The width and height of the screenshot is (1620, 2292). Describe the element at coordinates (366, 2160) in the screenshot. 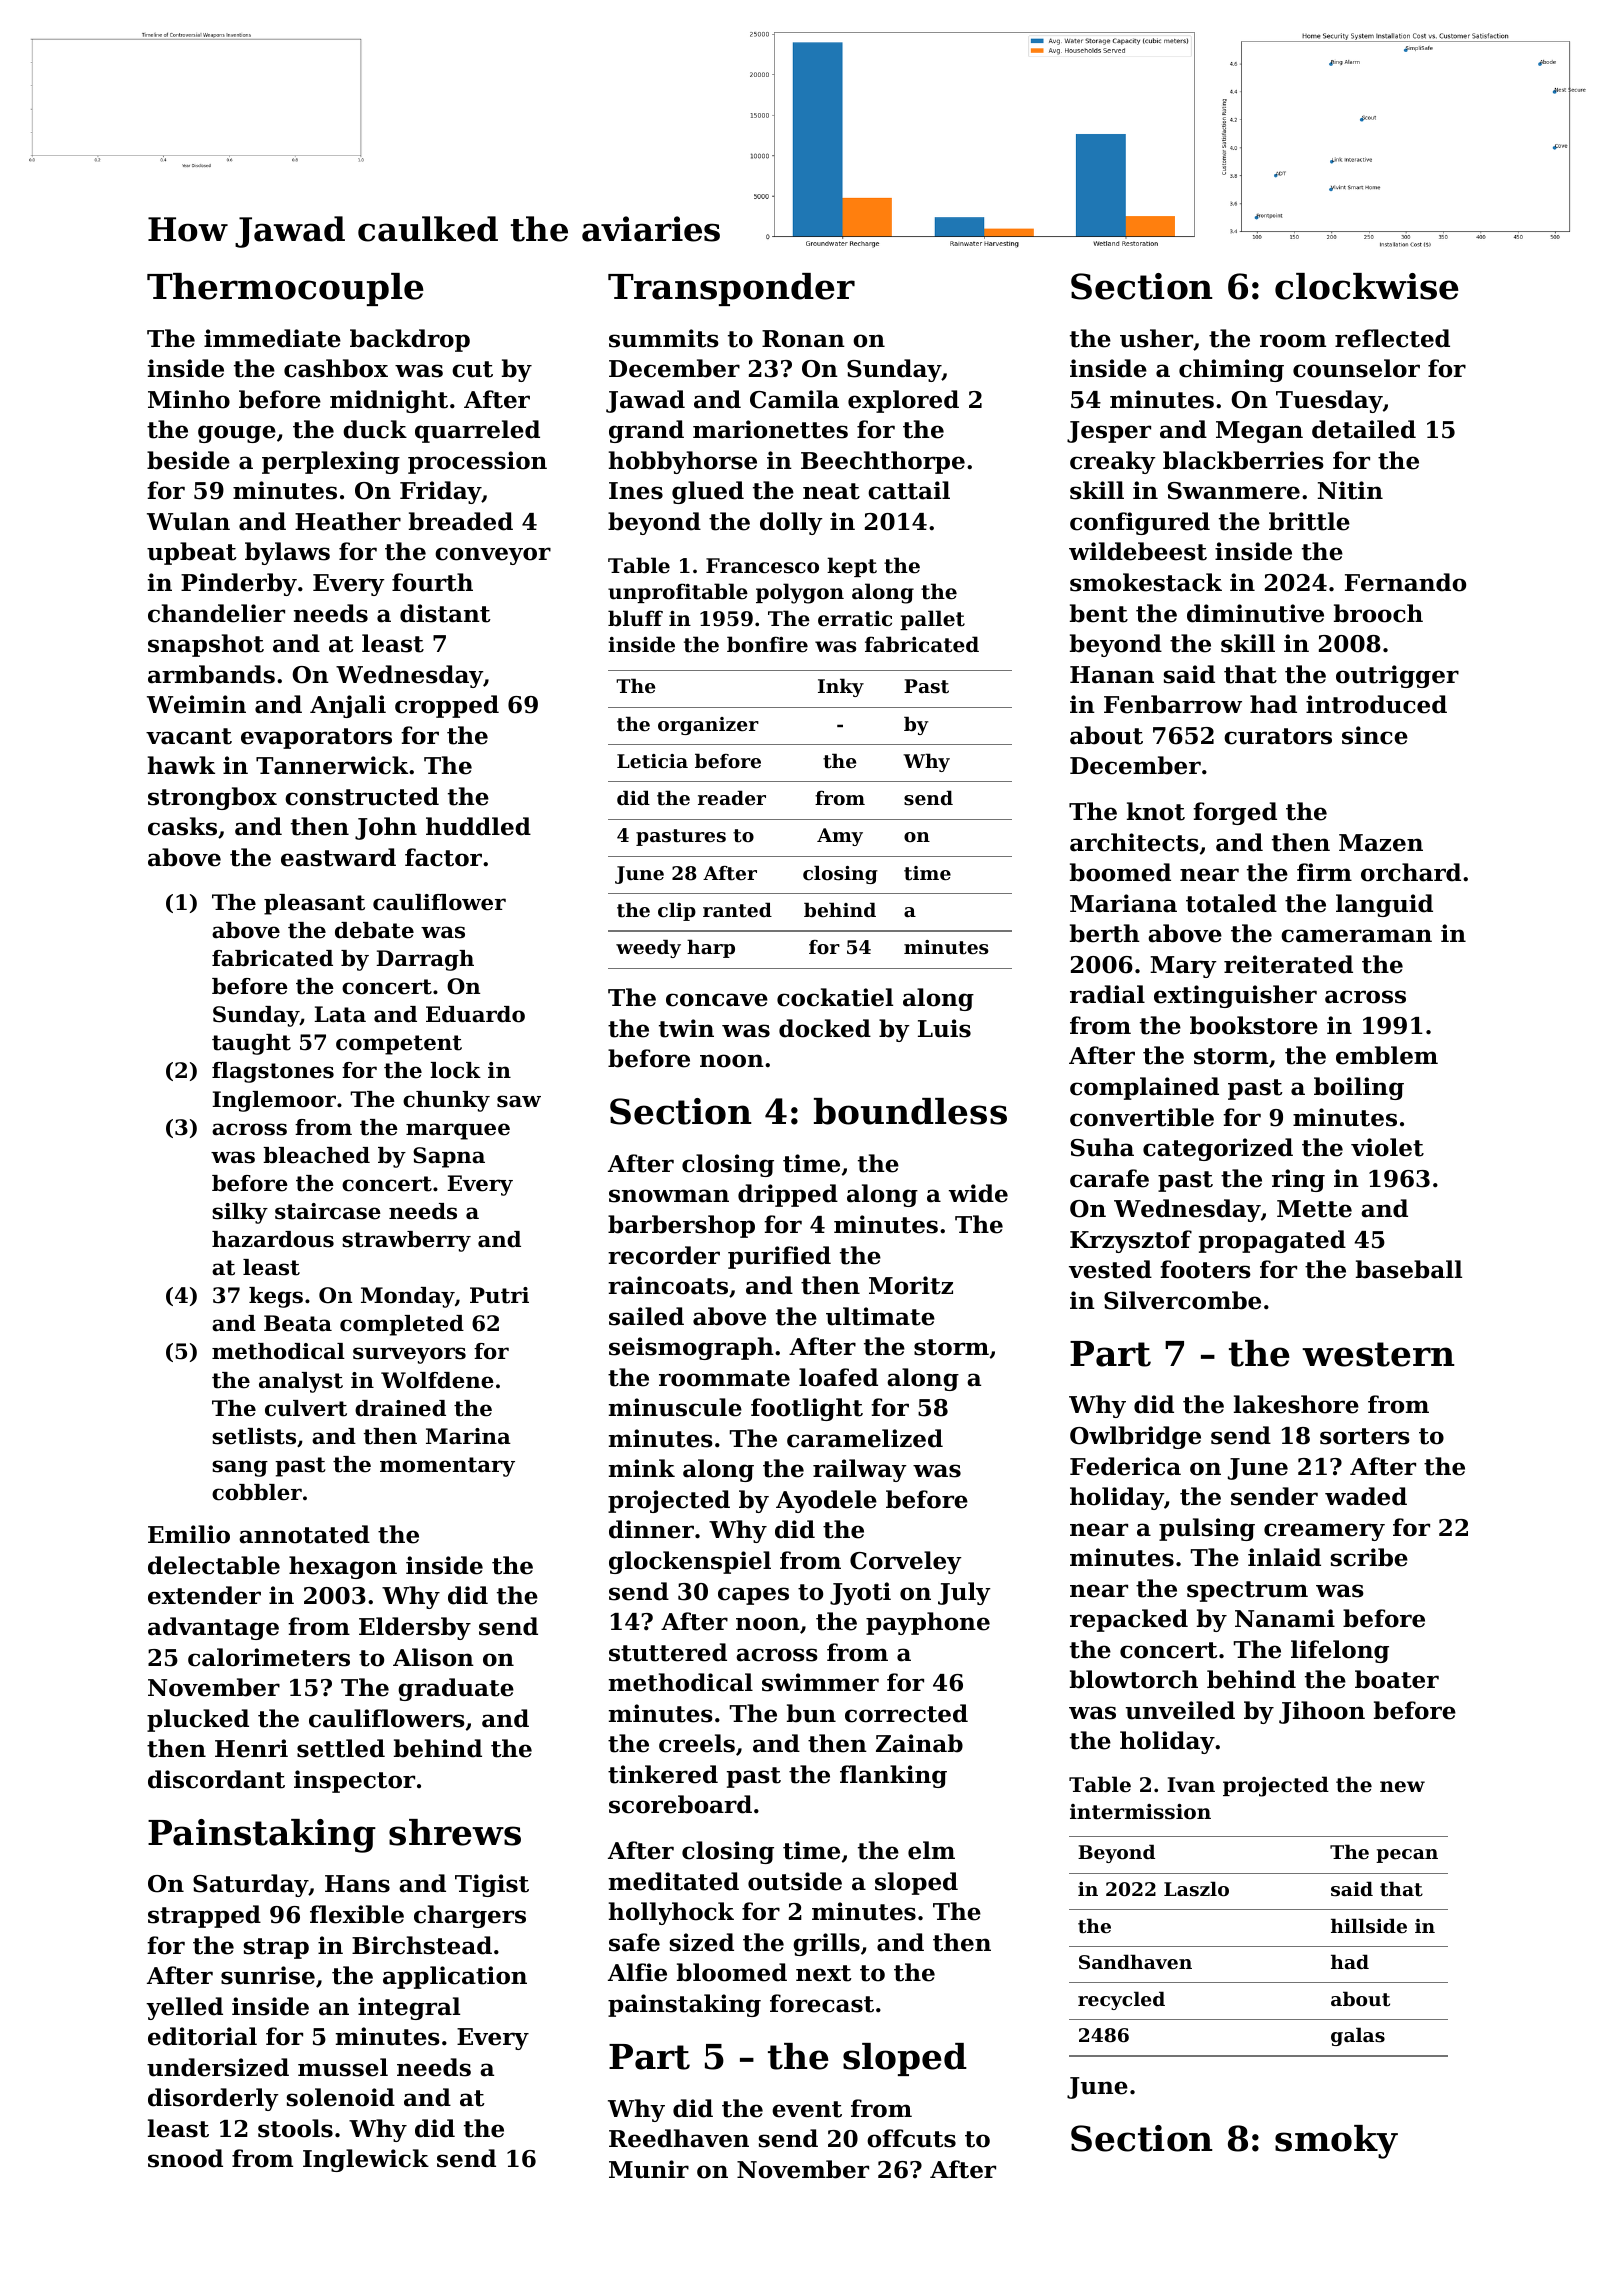

I see `Inglewick` at that location.
